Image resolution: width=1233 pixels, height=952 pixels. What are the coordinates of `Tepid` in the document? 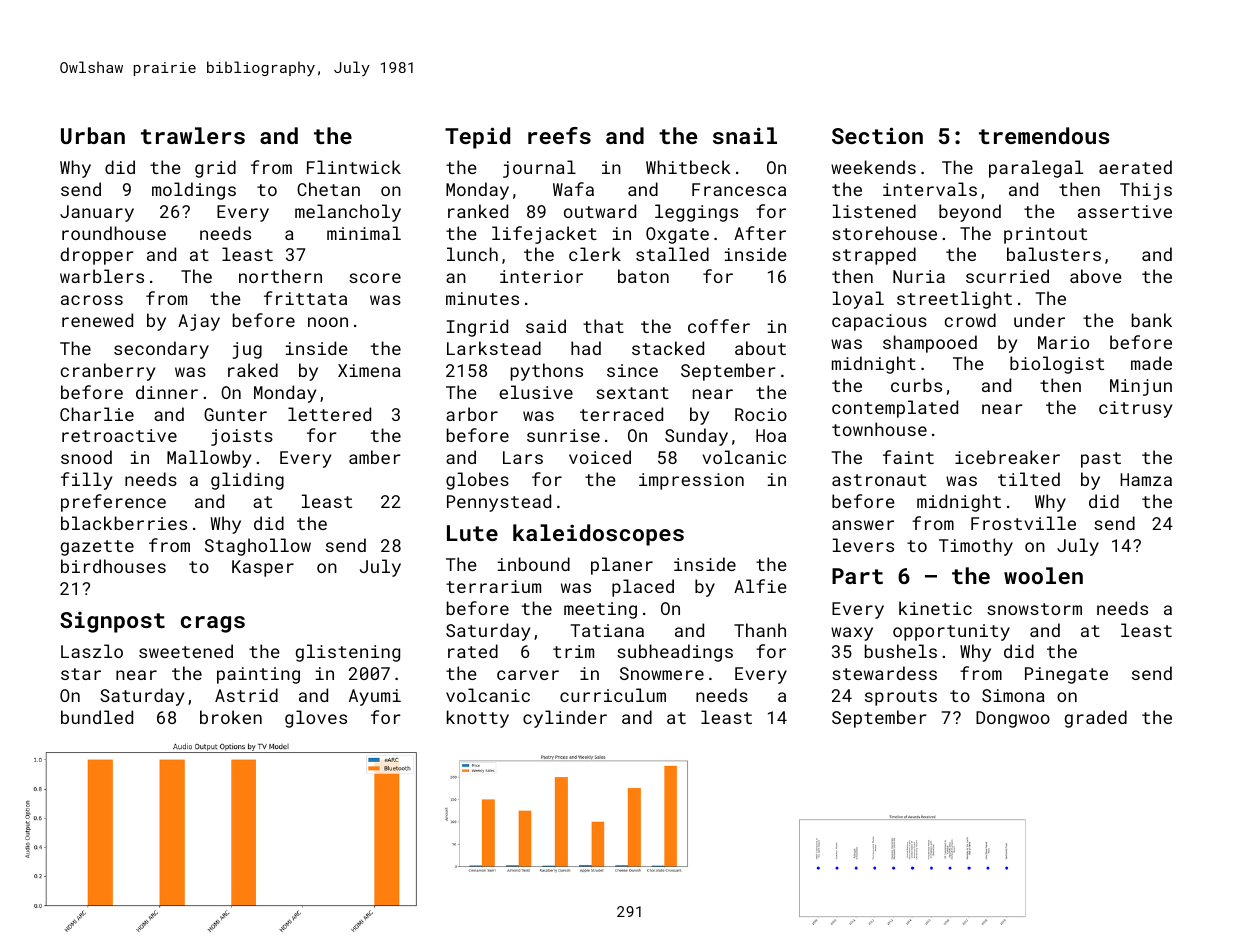 It's located at (477, 138).
